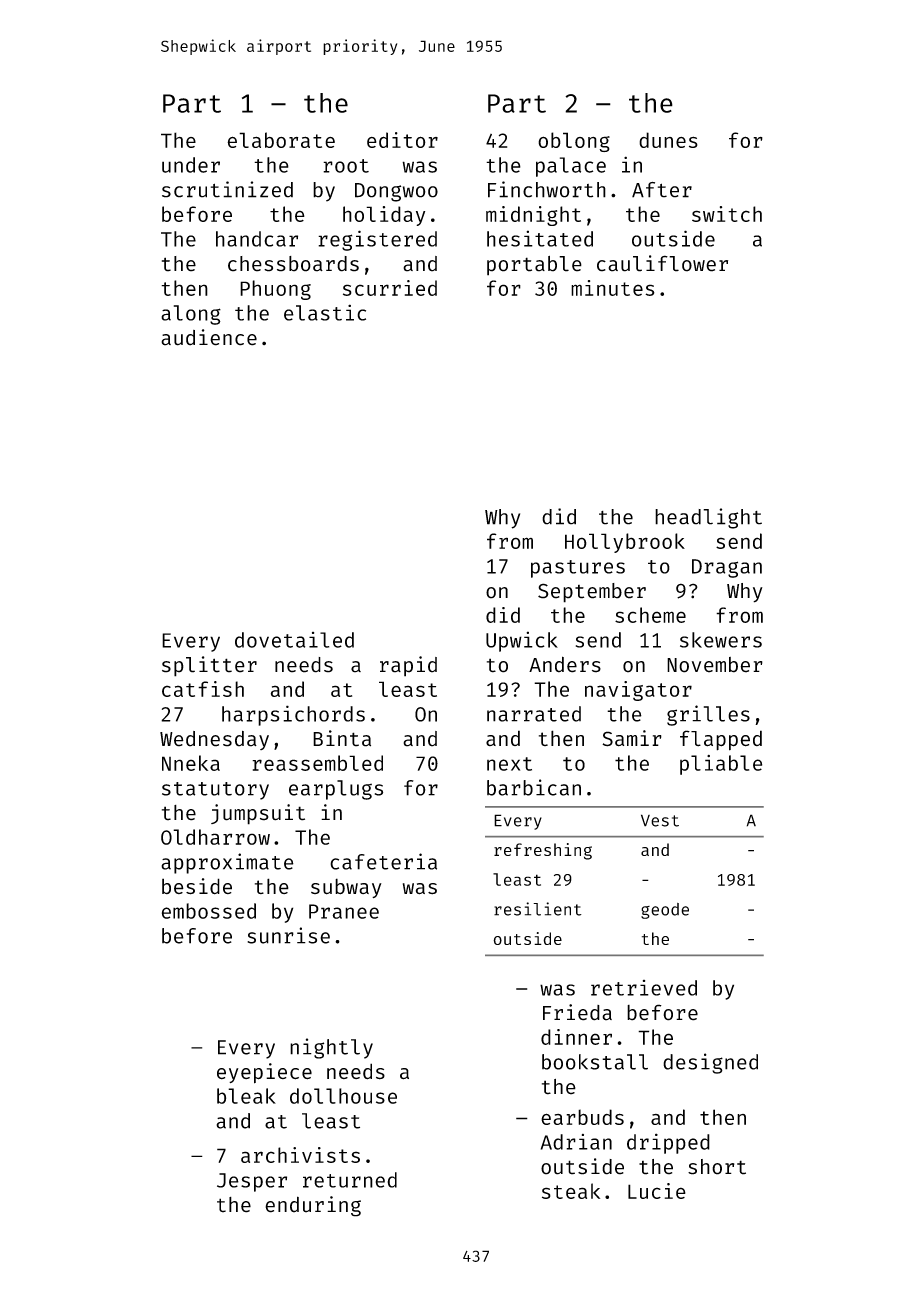 The height and width of the screenshot is (1311, 924). Describe the element at coordinates (727, 568) in the screenshot. I see `Dragan` at that location.
